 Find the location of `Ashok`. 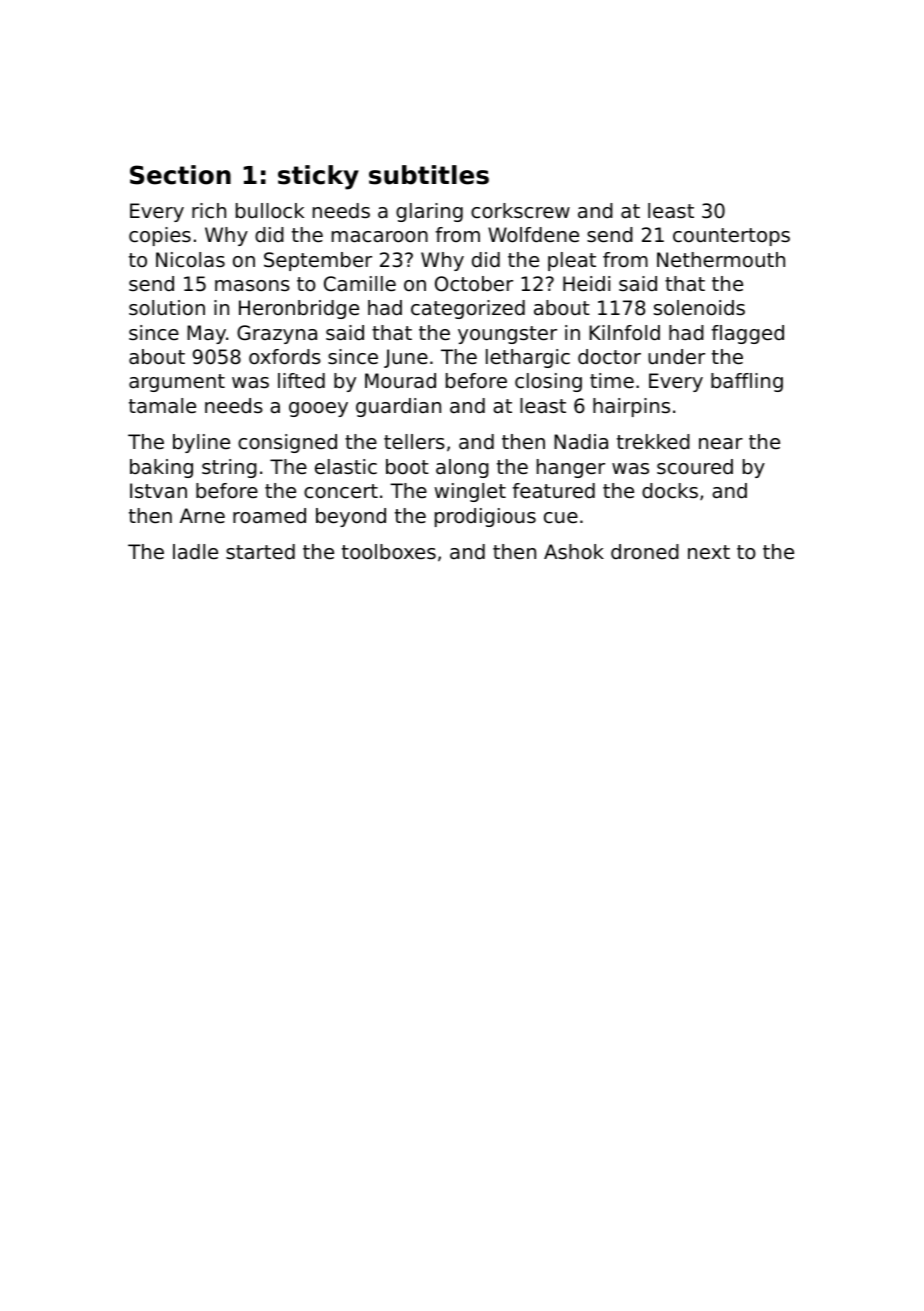

Ashok is located at coordinates (574, 552).
